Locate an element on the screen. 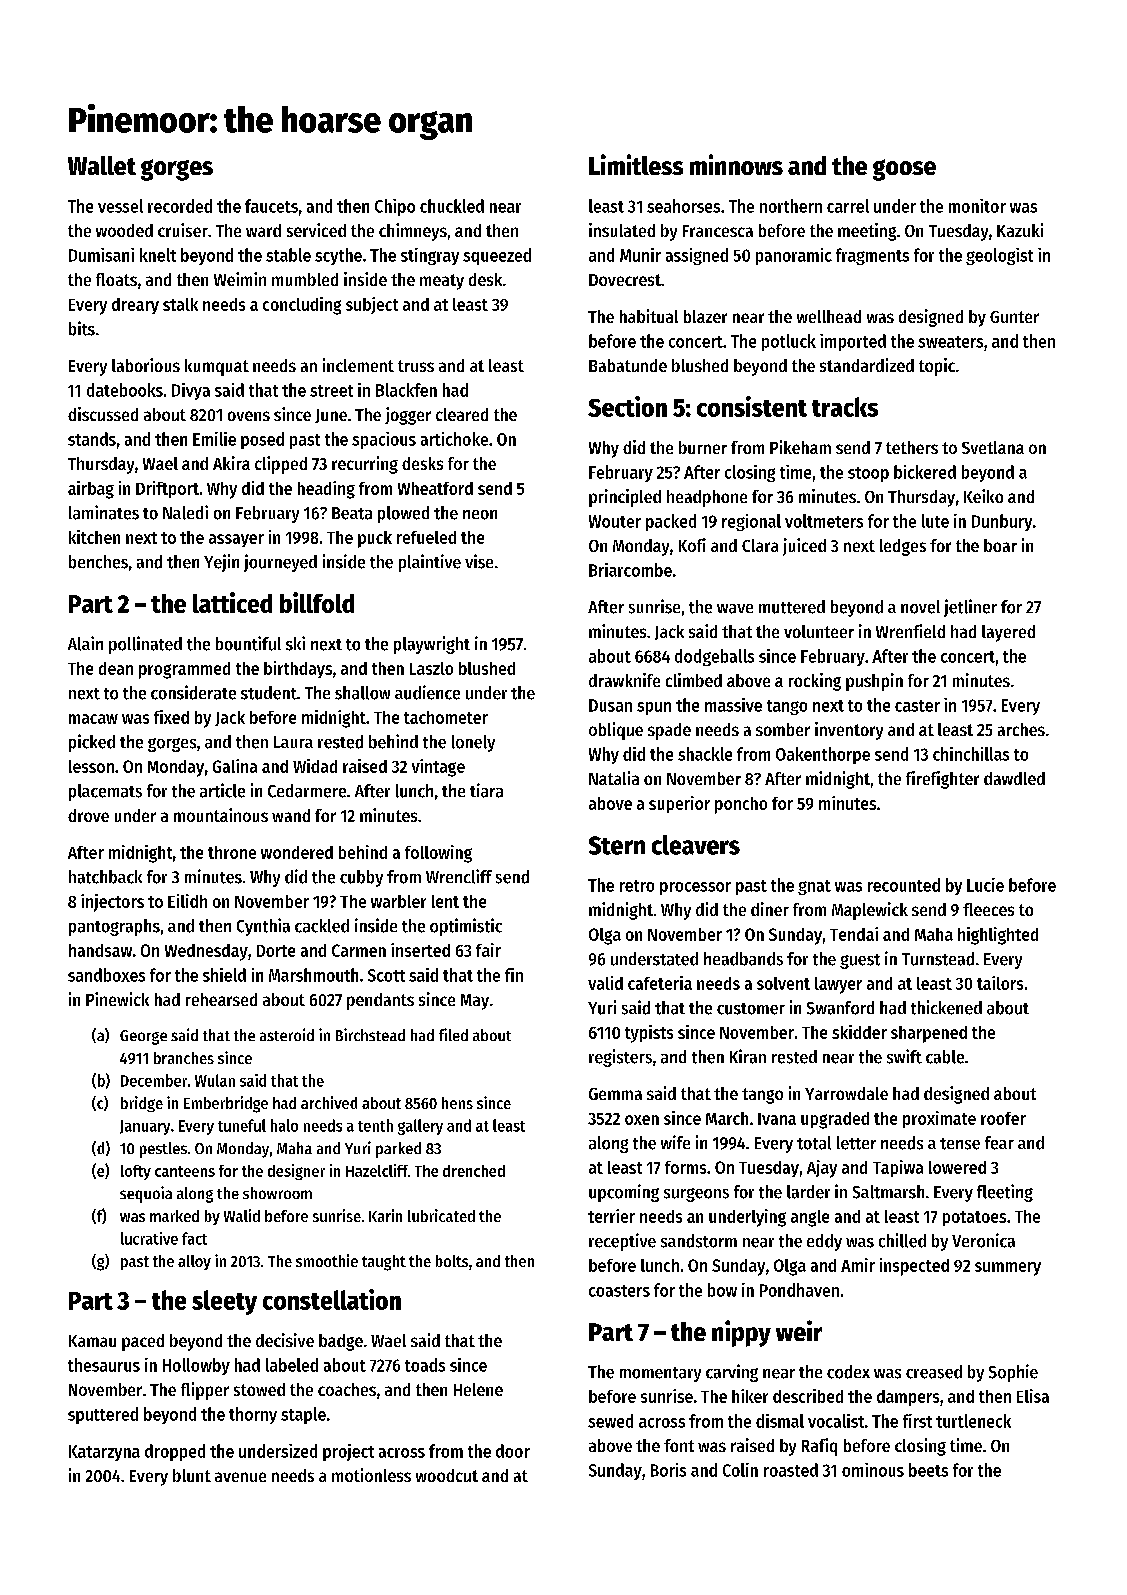  squeezed is located at coordinates (497, 256).
